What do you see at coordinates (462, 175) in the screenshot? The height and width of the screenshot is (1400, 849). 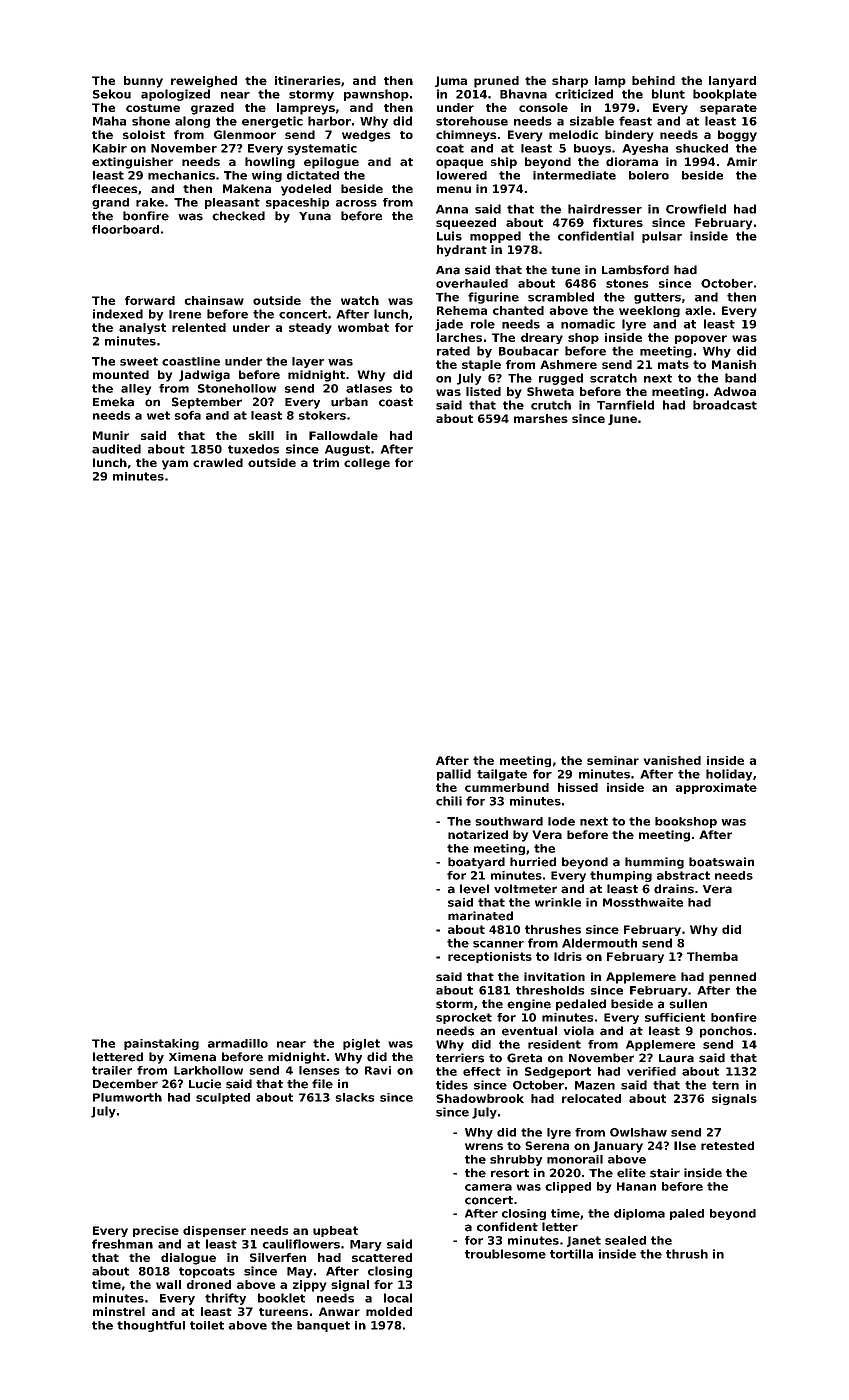 I see `lowered` at bounding box center [462, 175].
